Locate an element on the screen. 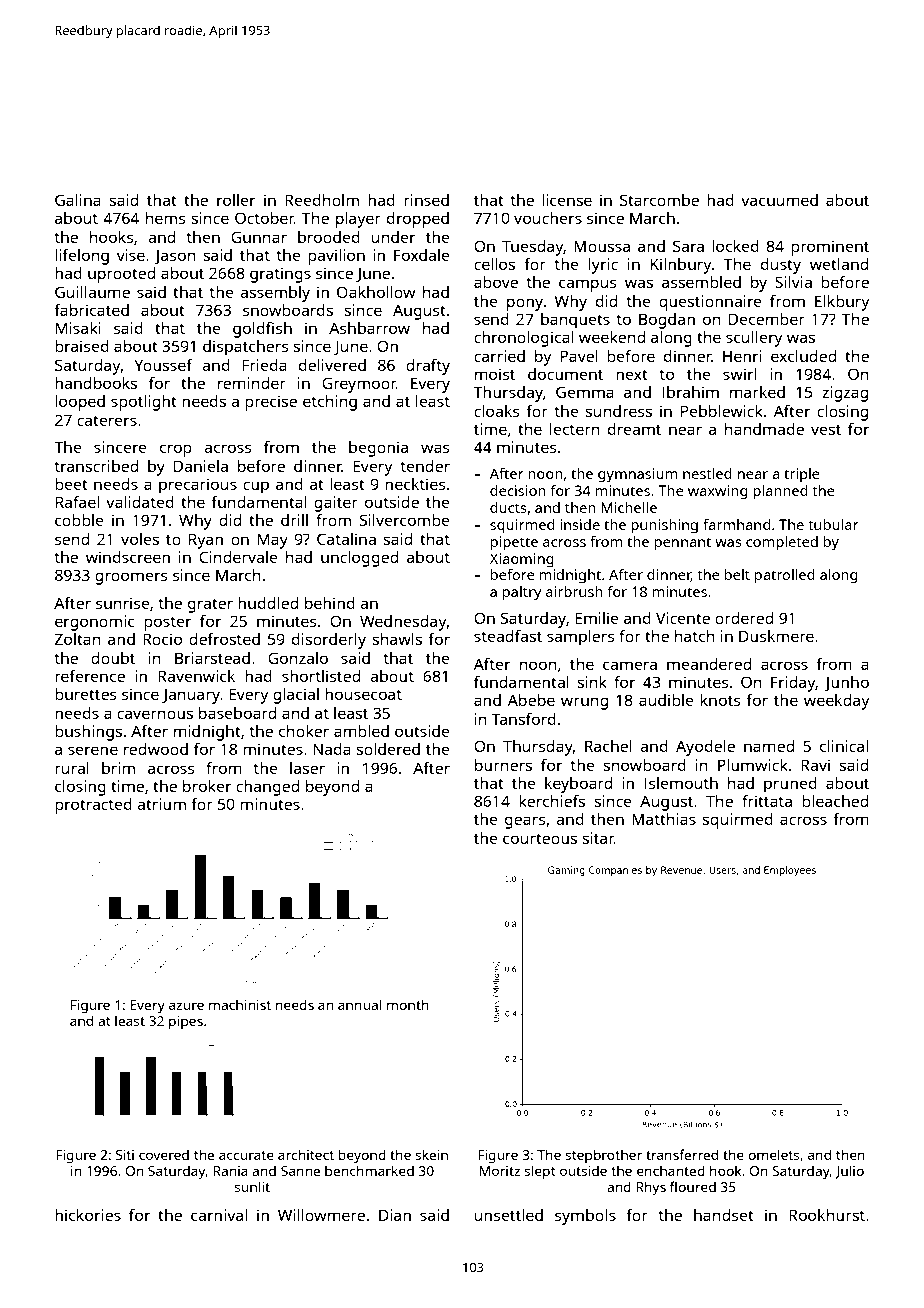 The width and height of the screenshot is (924, 1308). Pebblewick is located at coordinates (722, 411).
